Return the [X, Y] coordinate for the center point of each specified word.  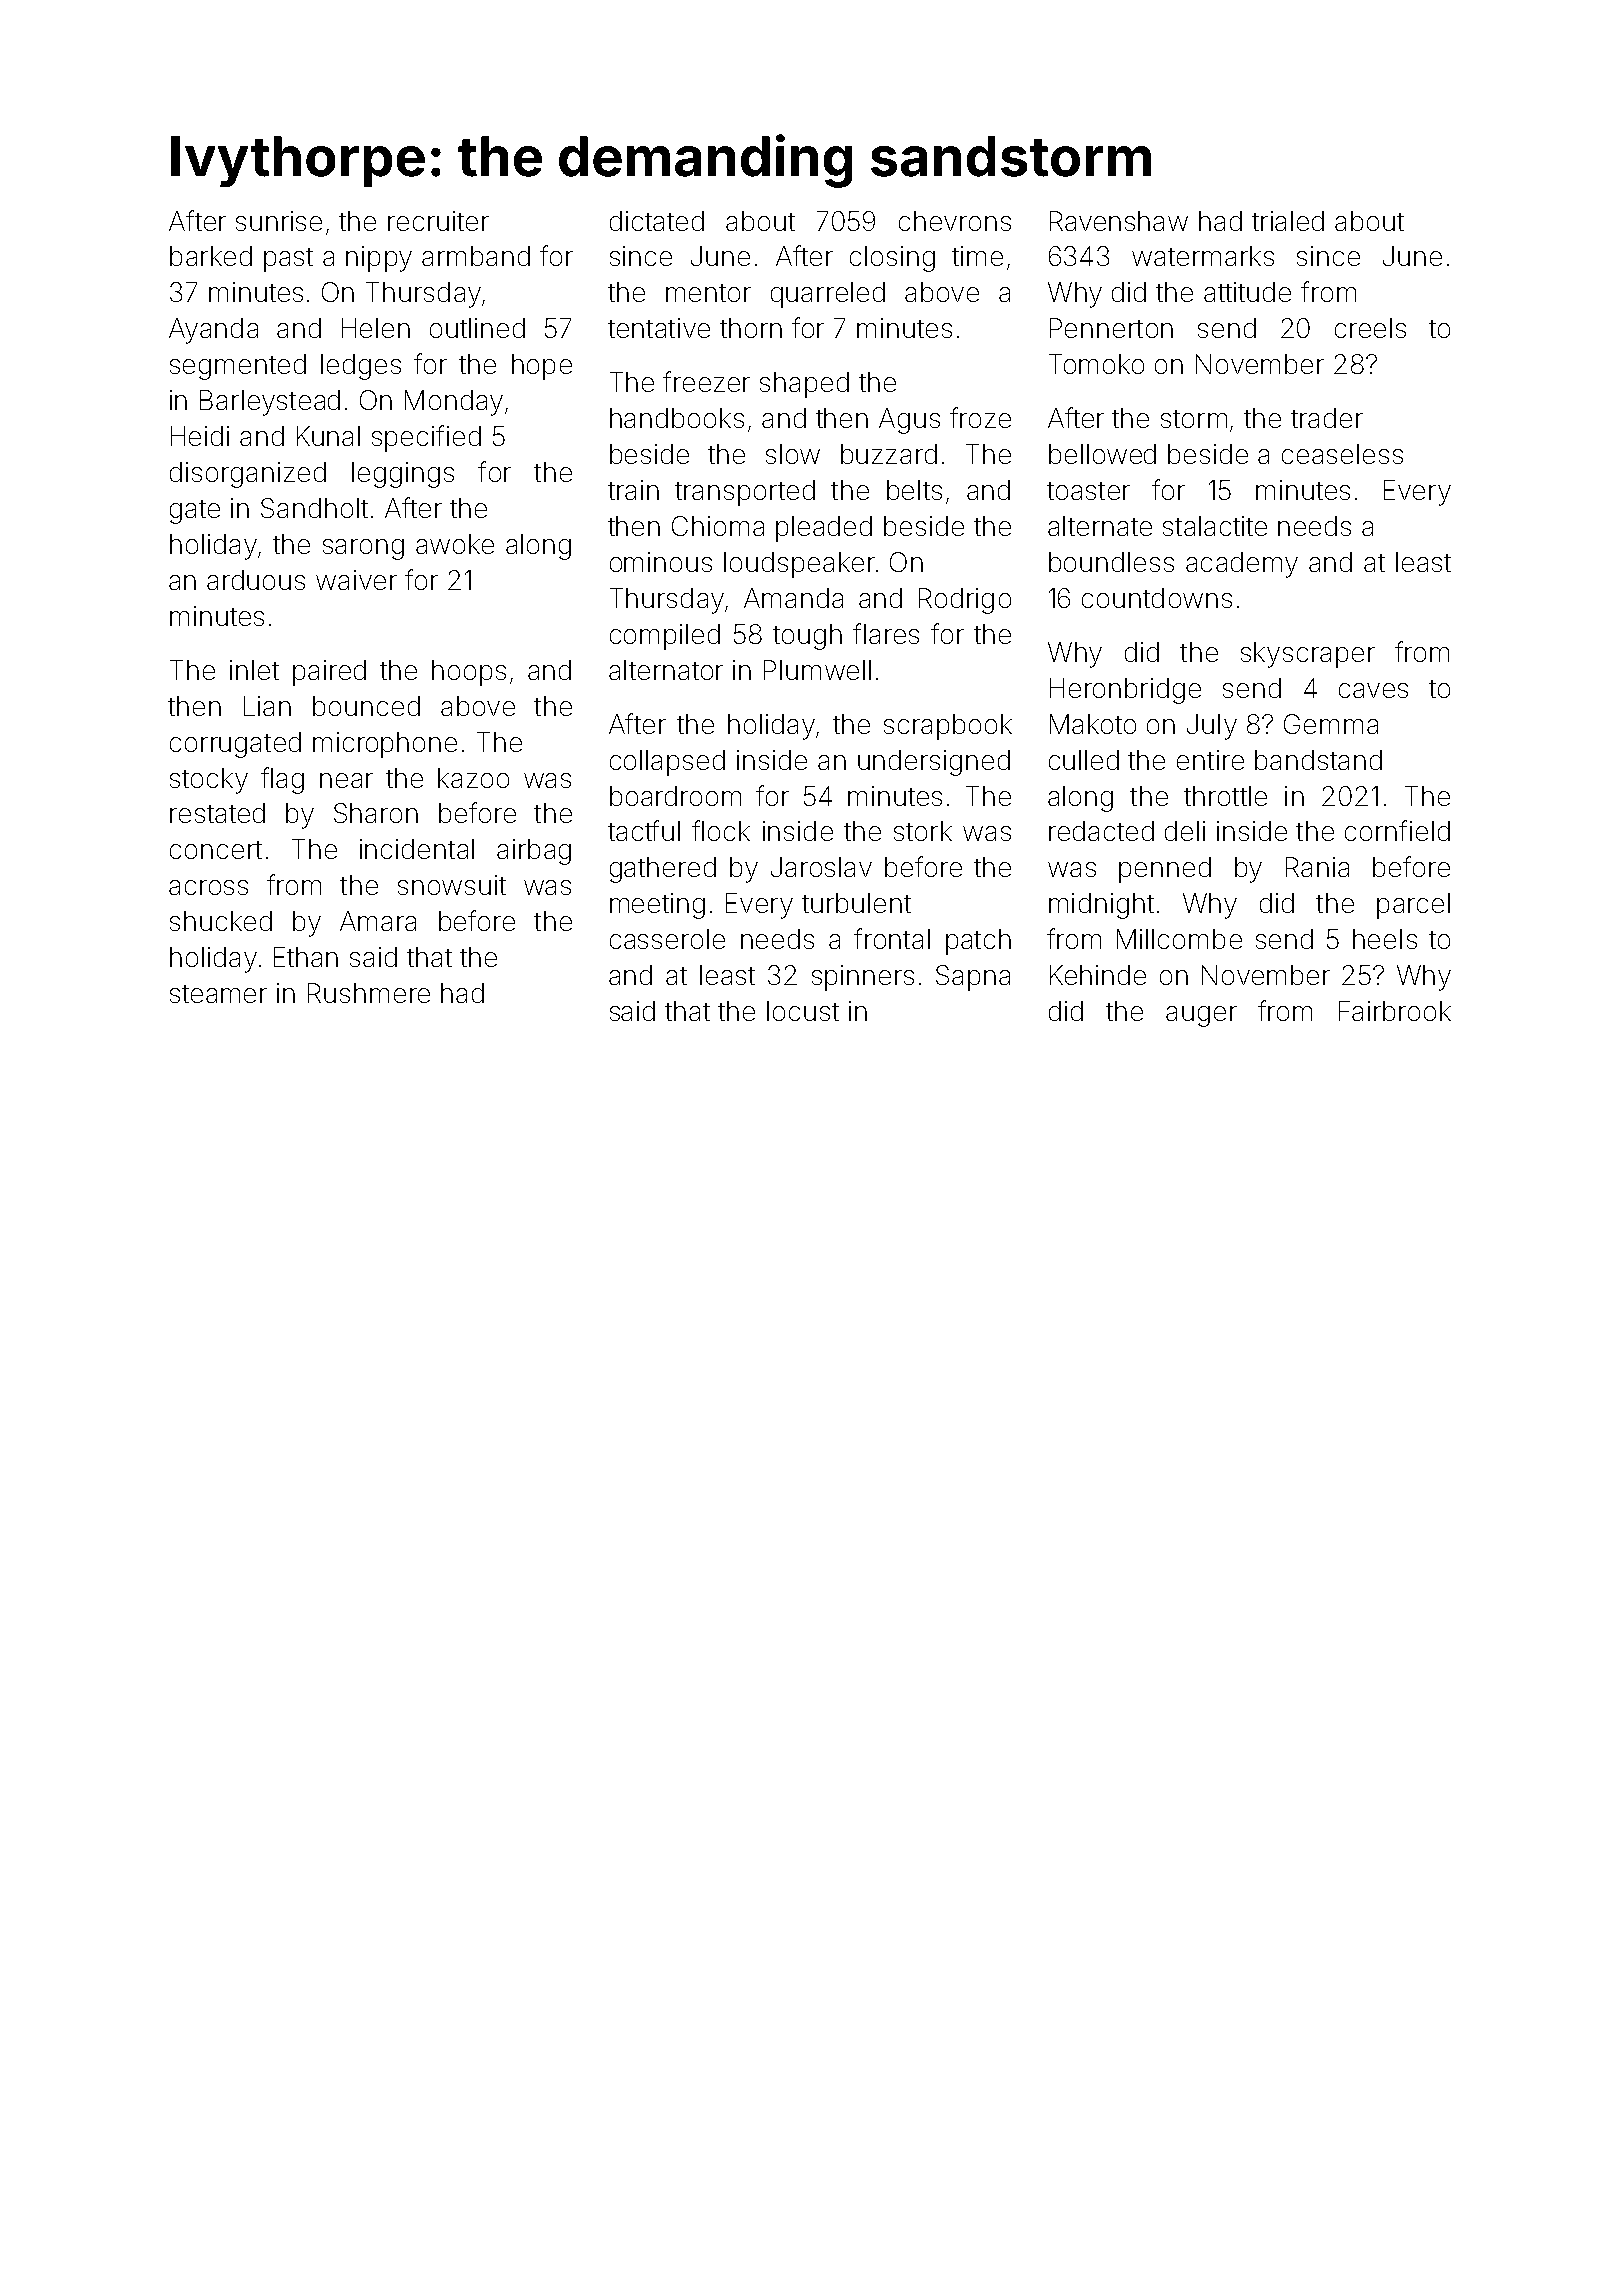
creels [1370, 328]
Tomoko [1096, 364]
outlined [477, 328]
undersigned [934, 763]
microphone [385, 745]
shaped [804, 385]
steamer [218, 994]
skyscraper [1308, 655]
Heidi [200, 436]
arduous [256, 580]
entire [1210, 760]
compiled [665, 637]
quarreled [828, 295]
